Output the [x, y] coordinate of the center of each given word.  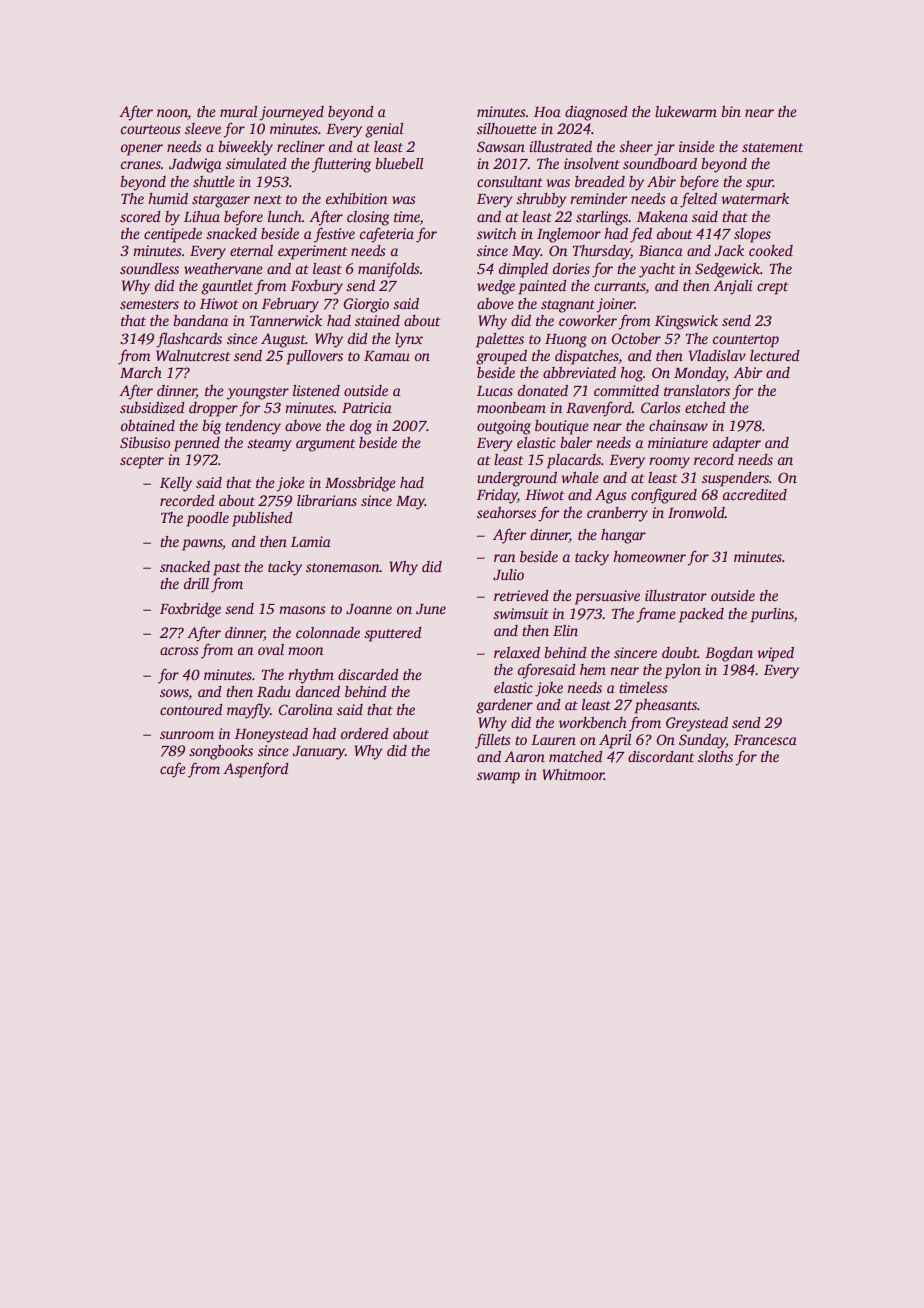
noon [172, 114]
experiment [312, 252]
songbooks [221, 752]
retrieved [521, 595]
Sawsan [501, 146]
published [262, 519]
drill [196, 583]
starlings [602, 218]
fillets [493, 741]
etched [705, 407]
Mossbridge [360, 484]
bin [731, 111]
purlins [772, 615]
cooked [771, 250]
